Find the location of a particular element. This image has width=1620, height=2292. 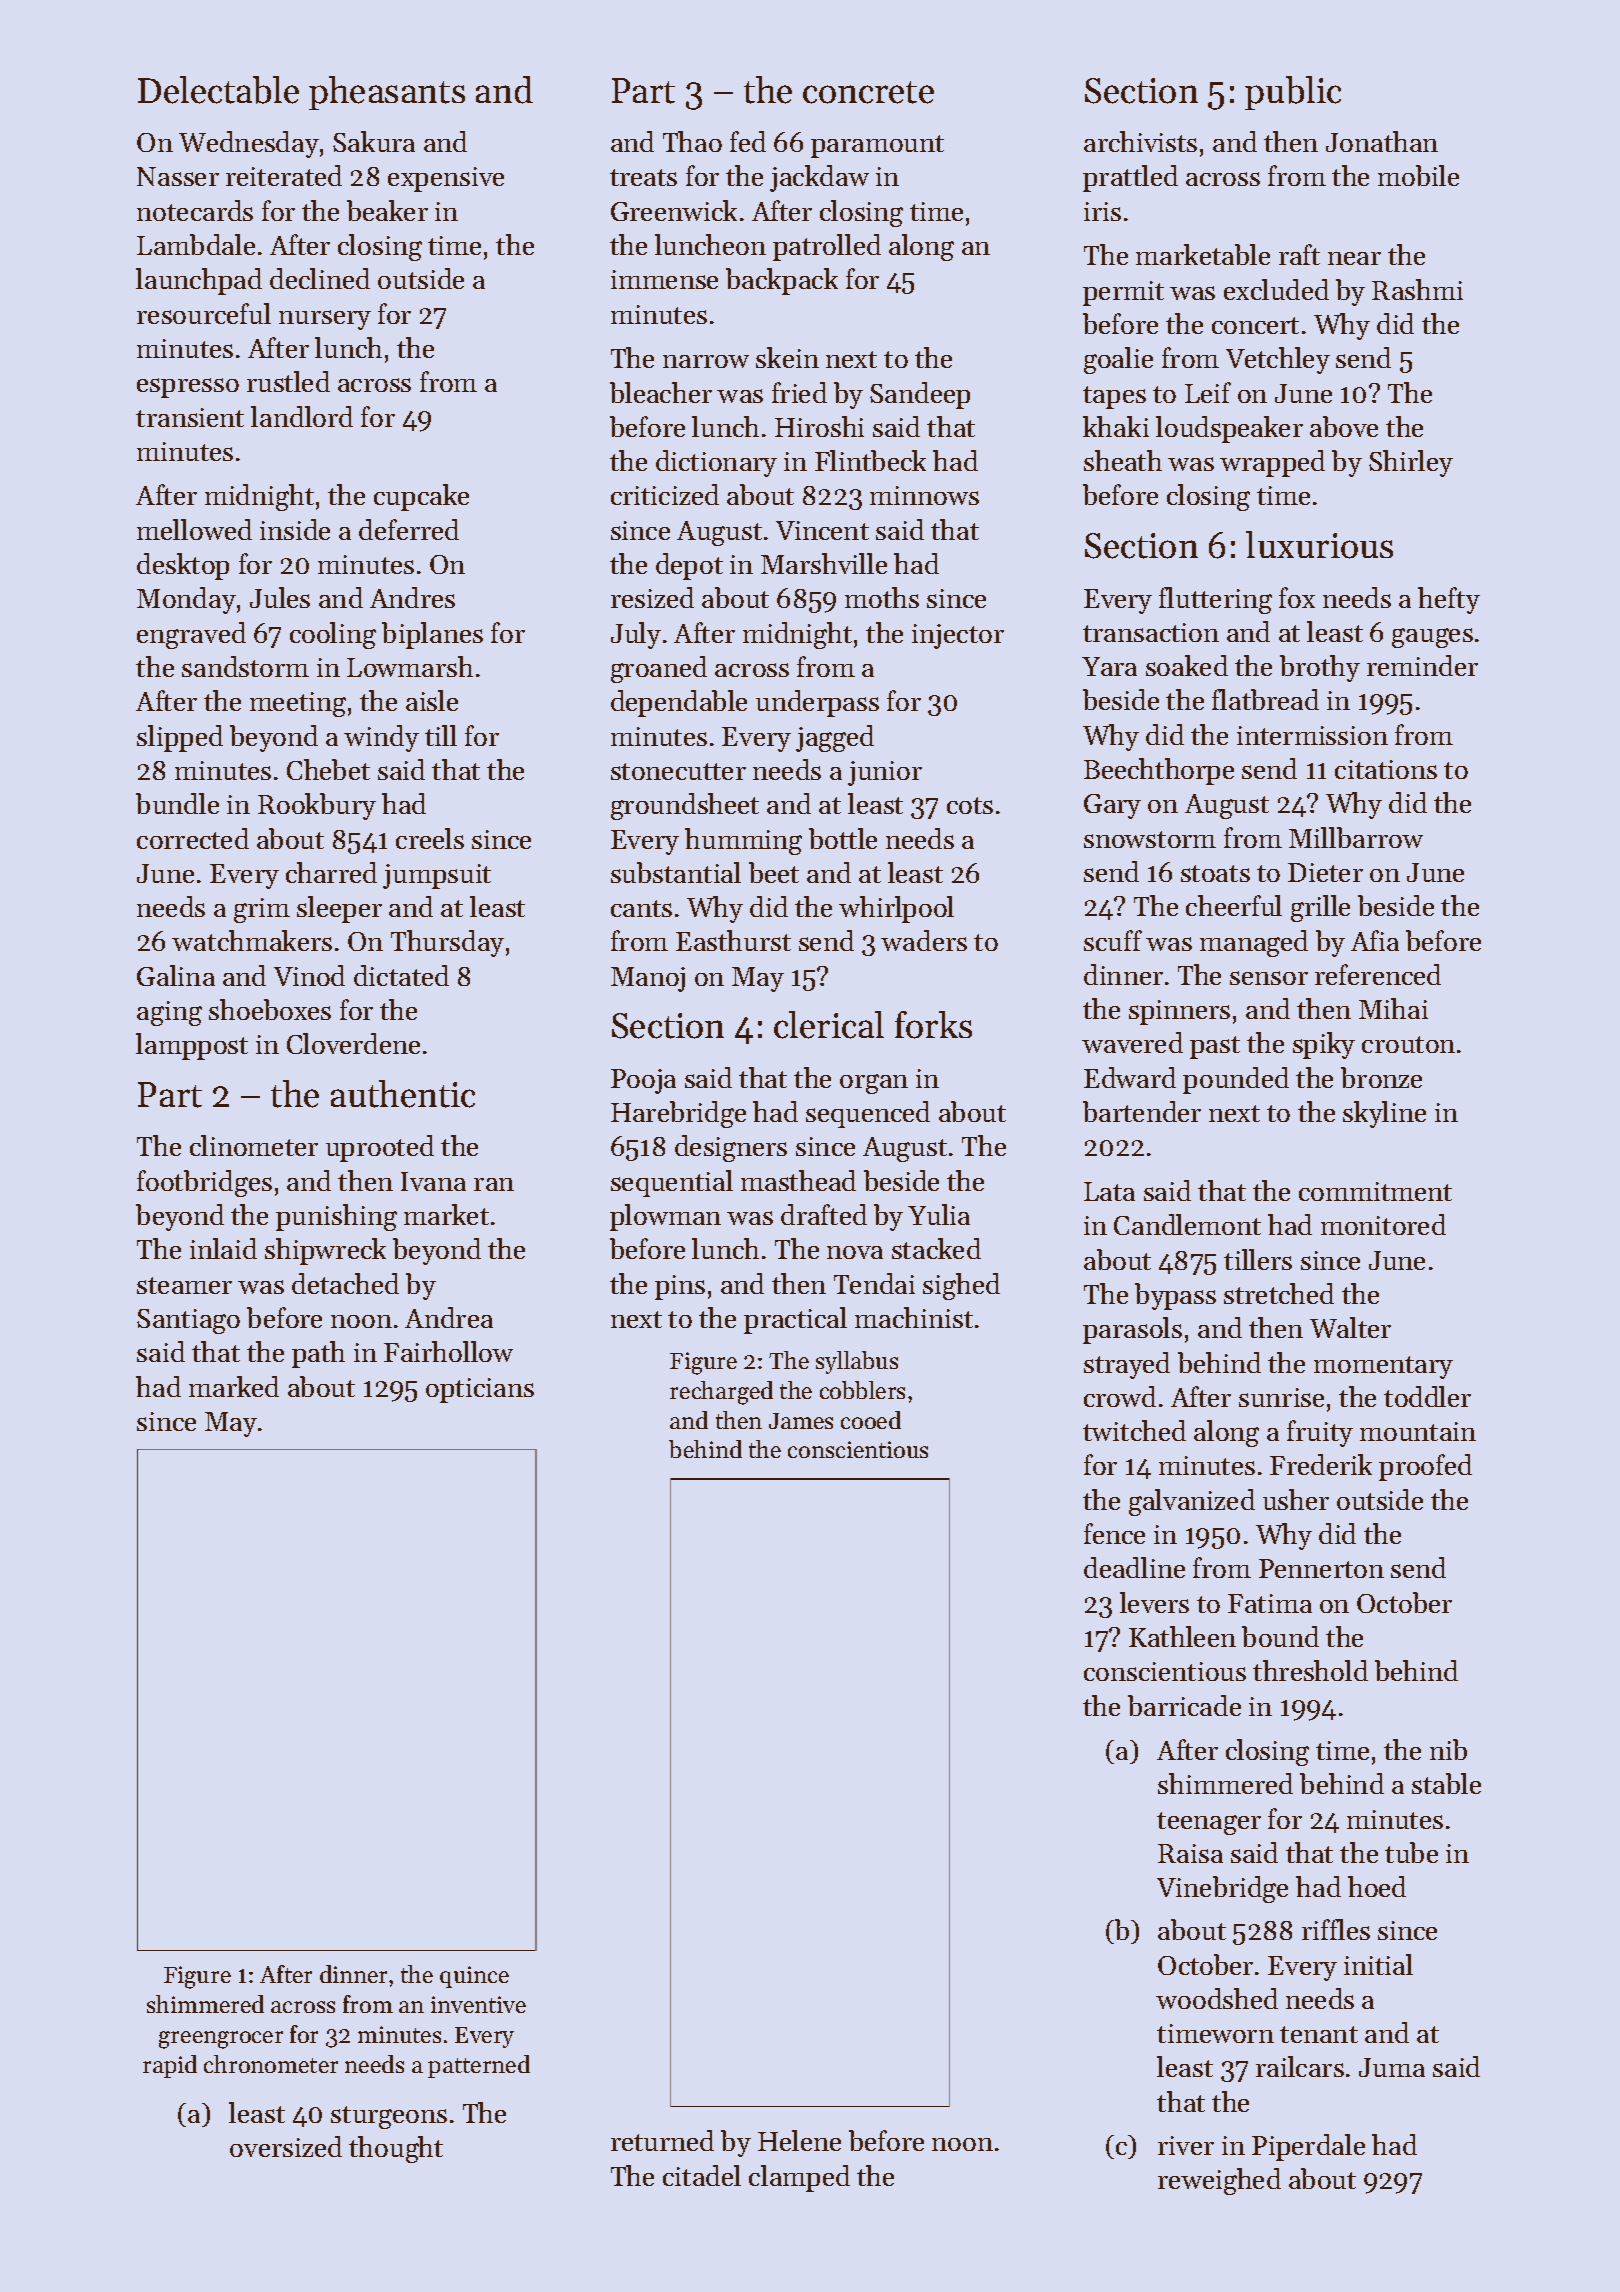

nursery is located at coordinates (325, 320).
